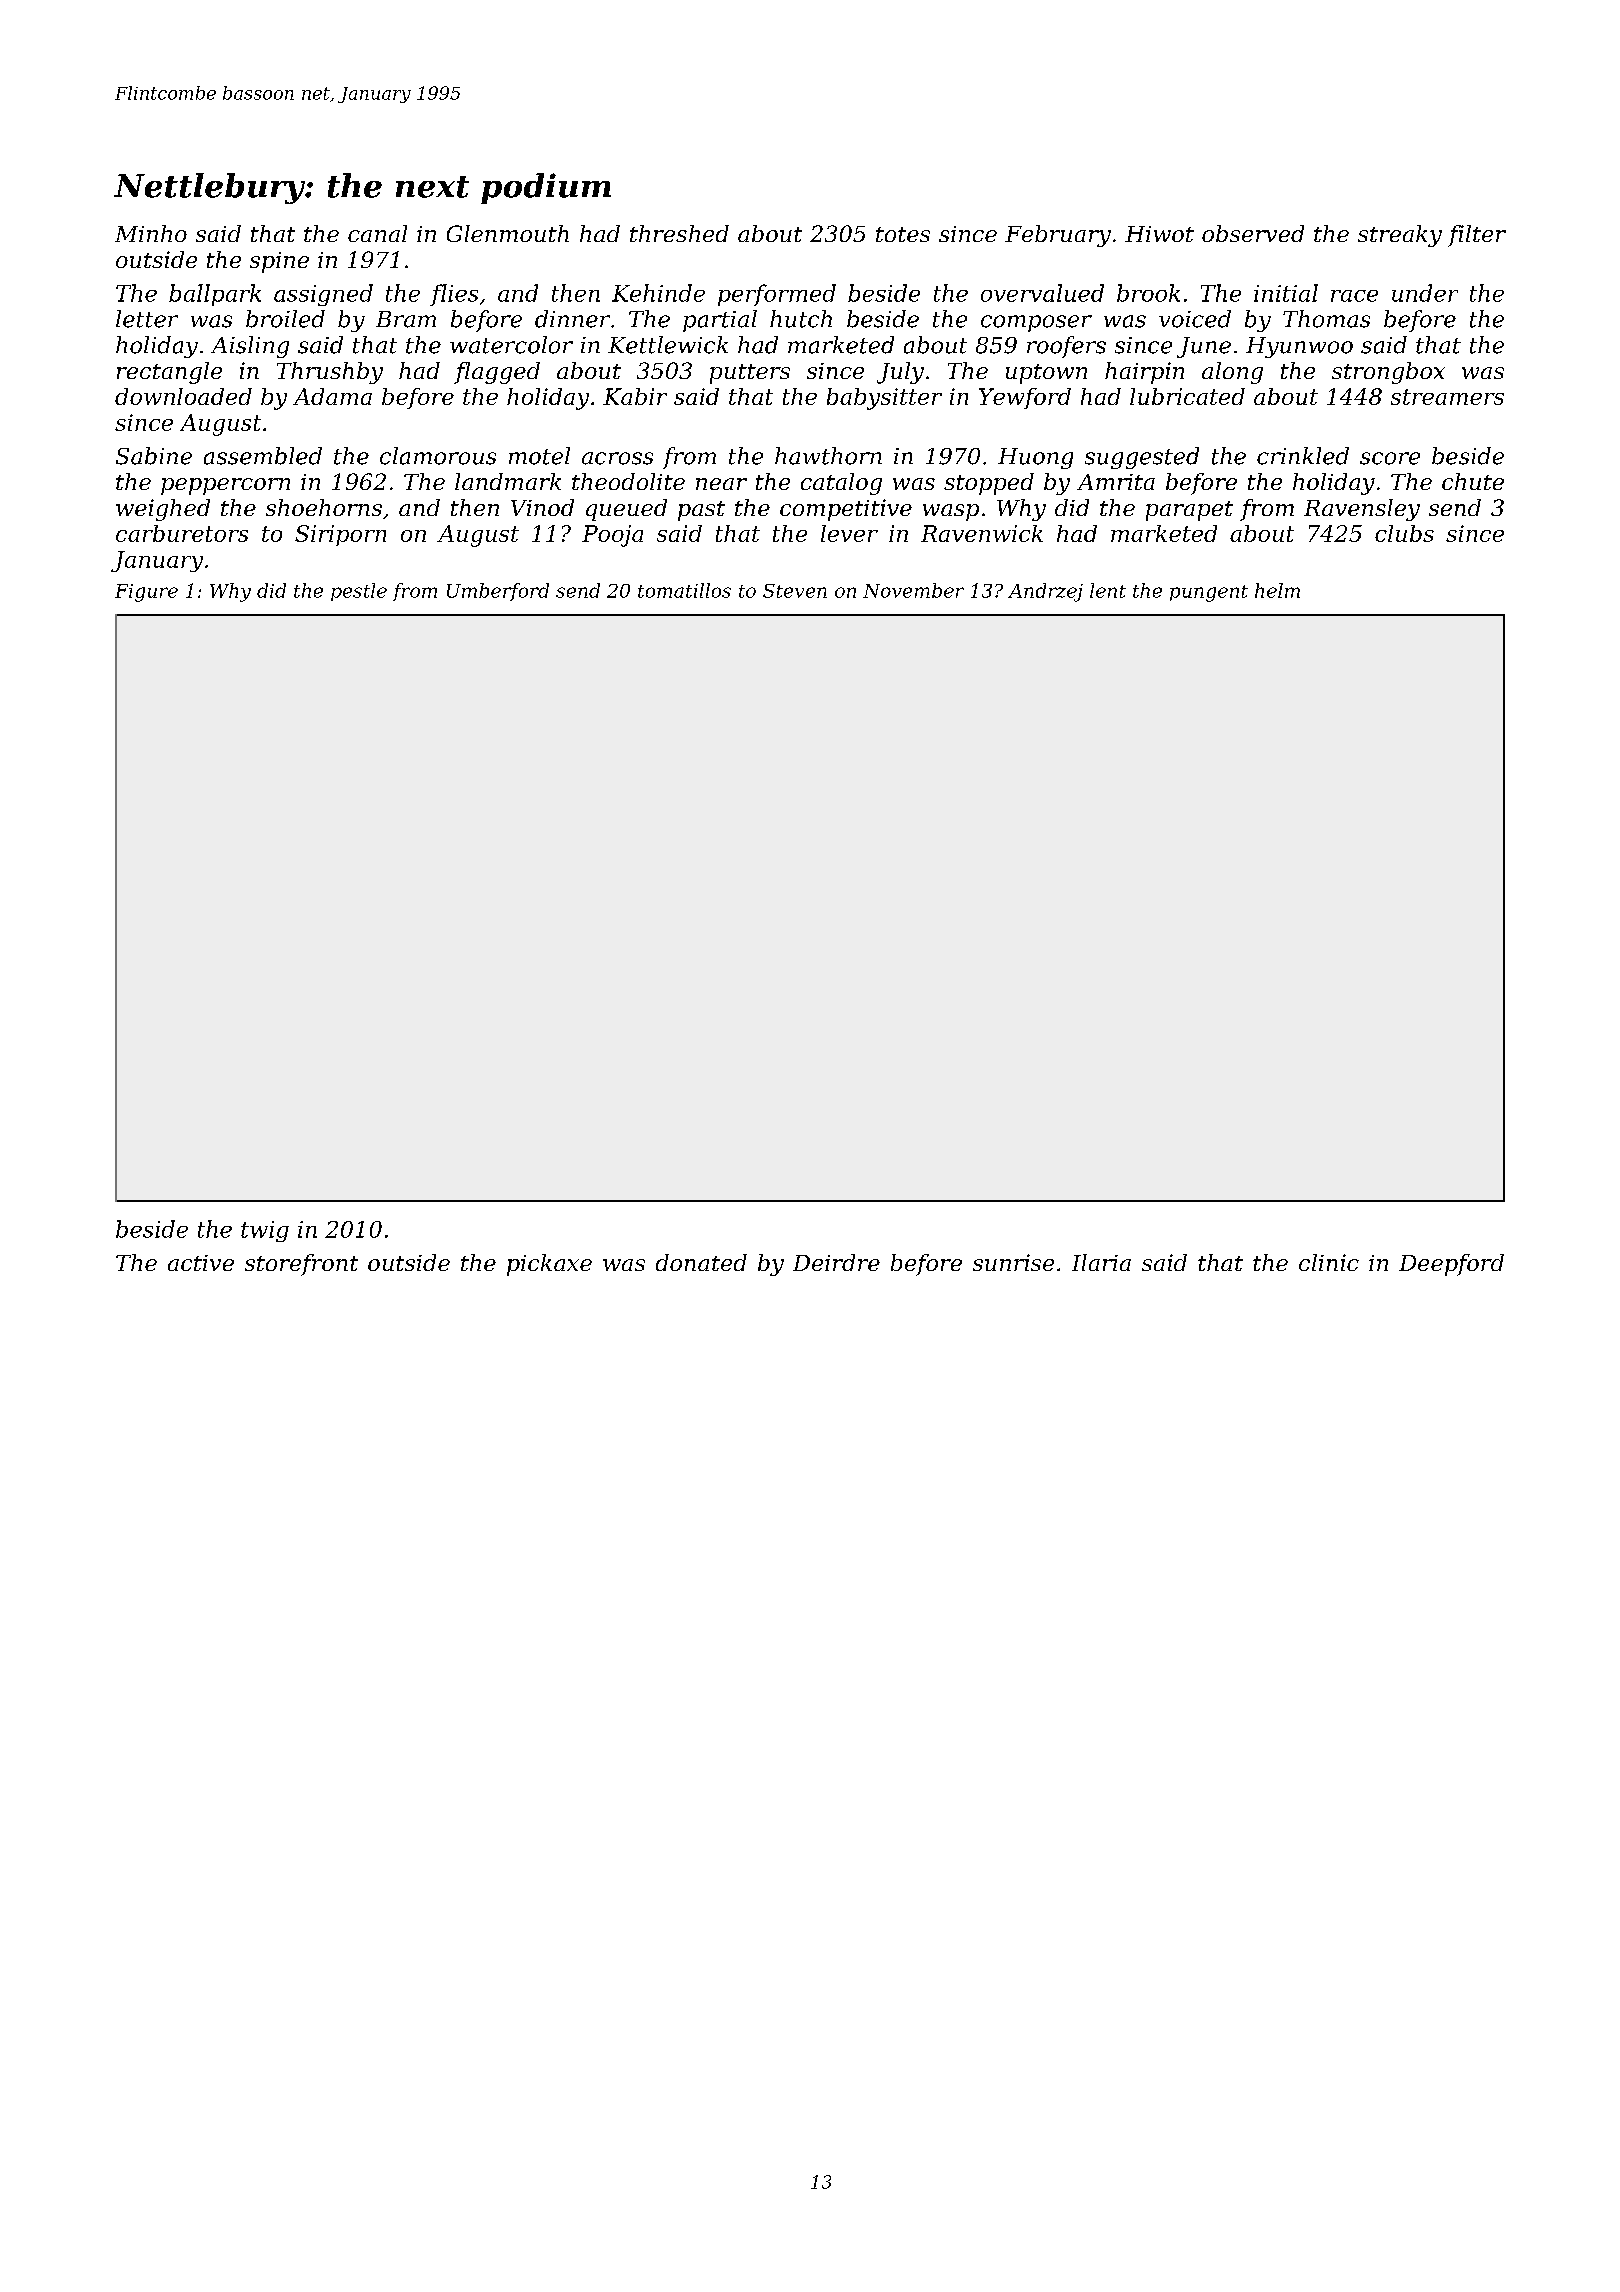  Describe the element at coordinates (1101, 1262) in the document. I see `Ilaria` at that location.
